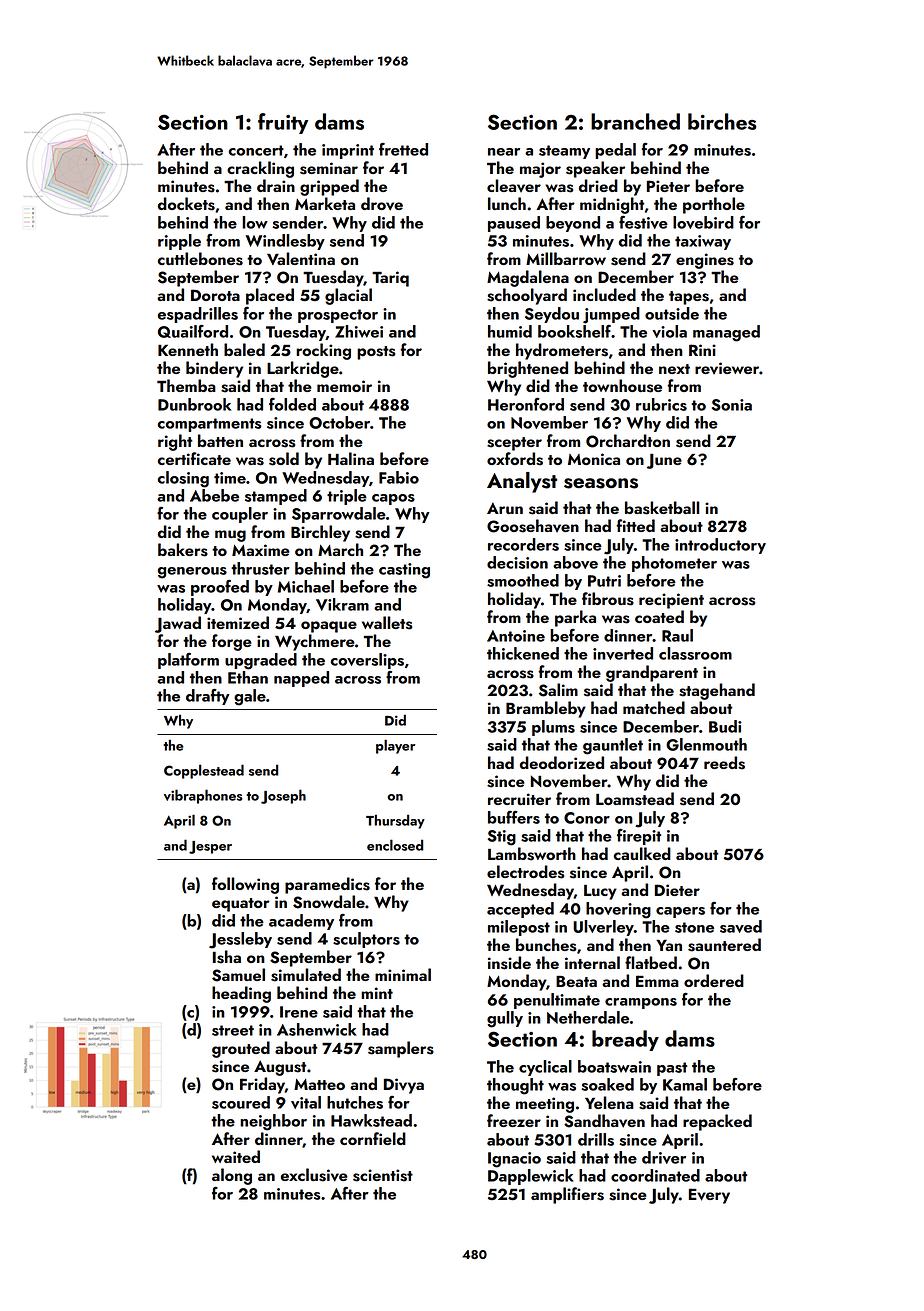 The height and width of the document is (1311, 924). Describe the element at coordinates (604, 294) in the document. I see `included` at that location.
